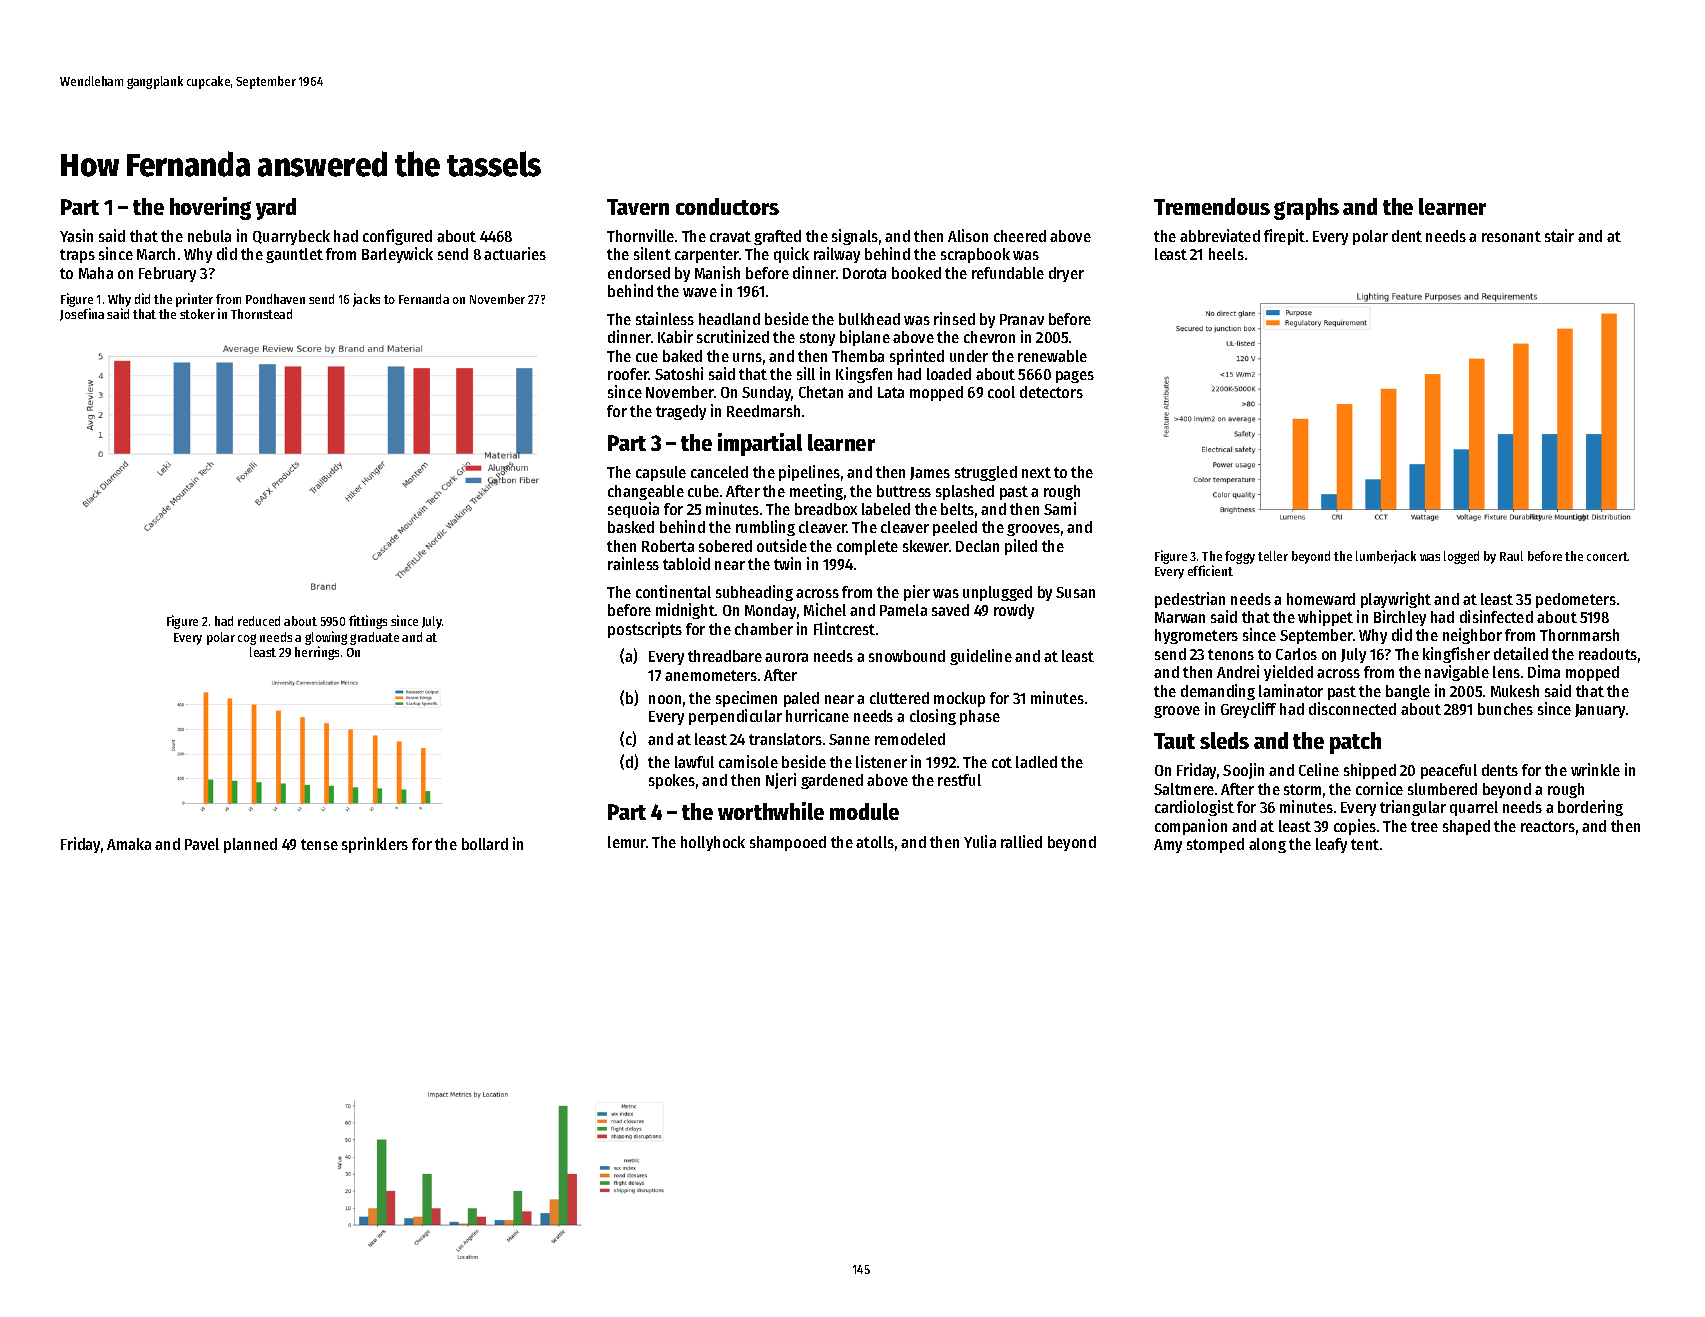 Image resolution: width=1705 pixels, height=1317 pixels. Describe the element at coordinates (949, 374) in the page. I see `loaded` at that location.
